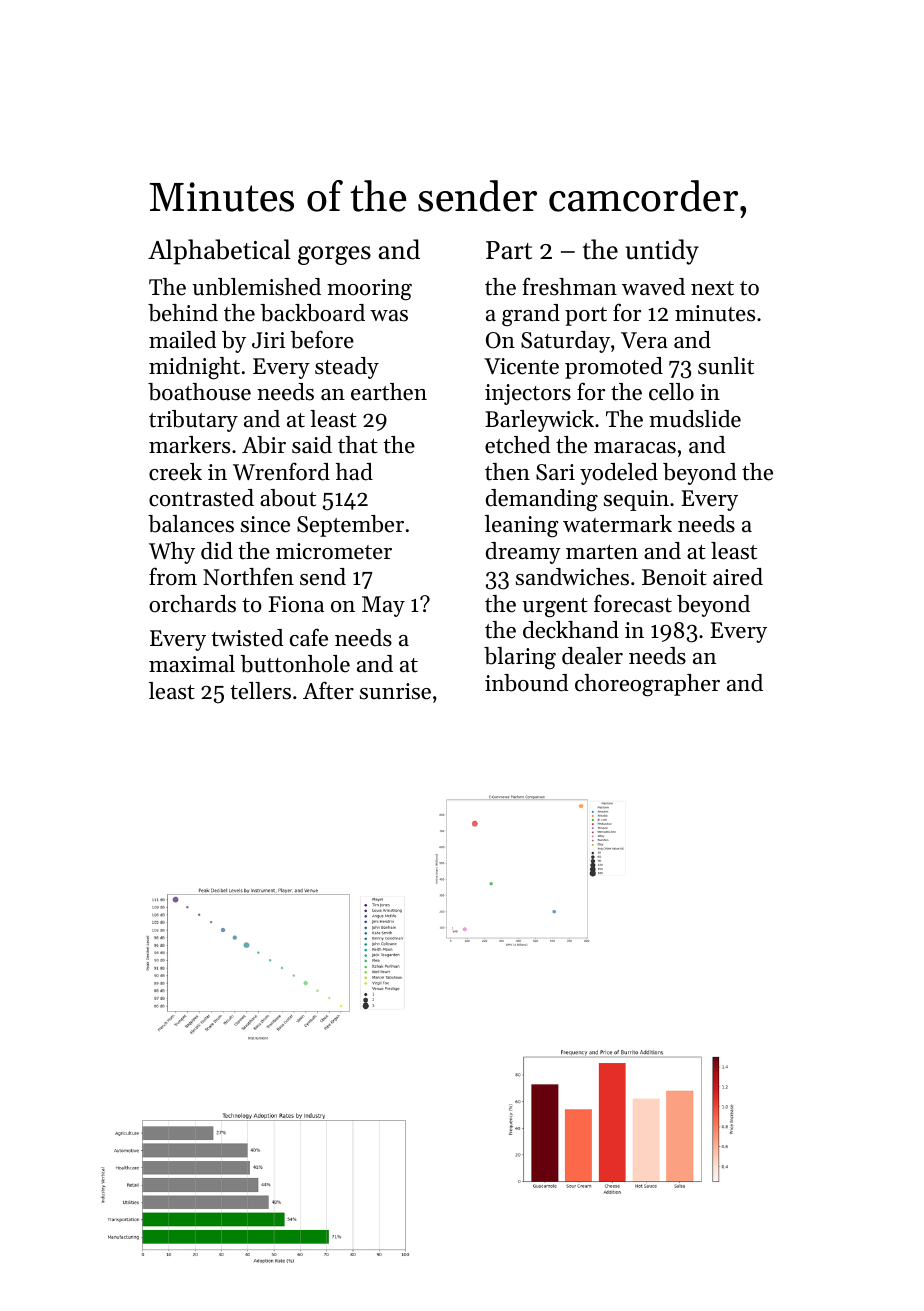 The image size is (924, 1311). Describe the element at coordinates (695, 419) in the screenshot. I see `mudslide` at that location.
